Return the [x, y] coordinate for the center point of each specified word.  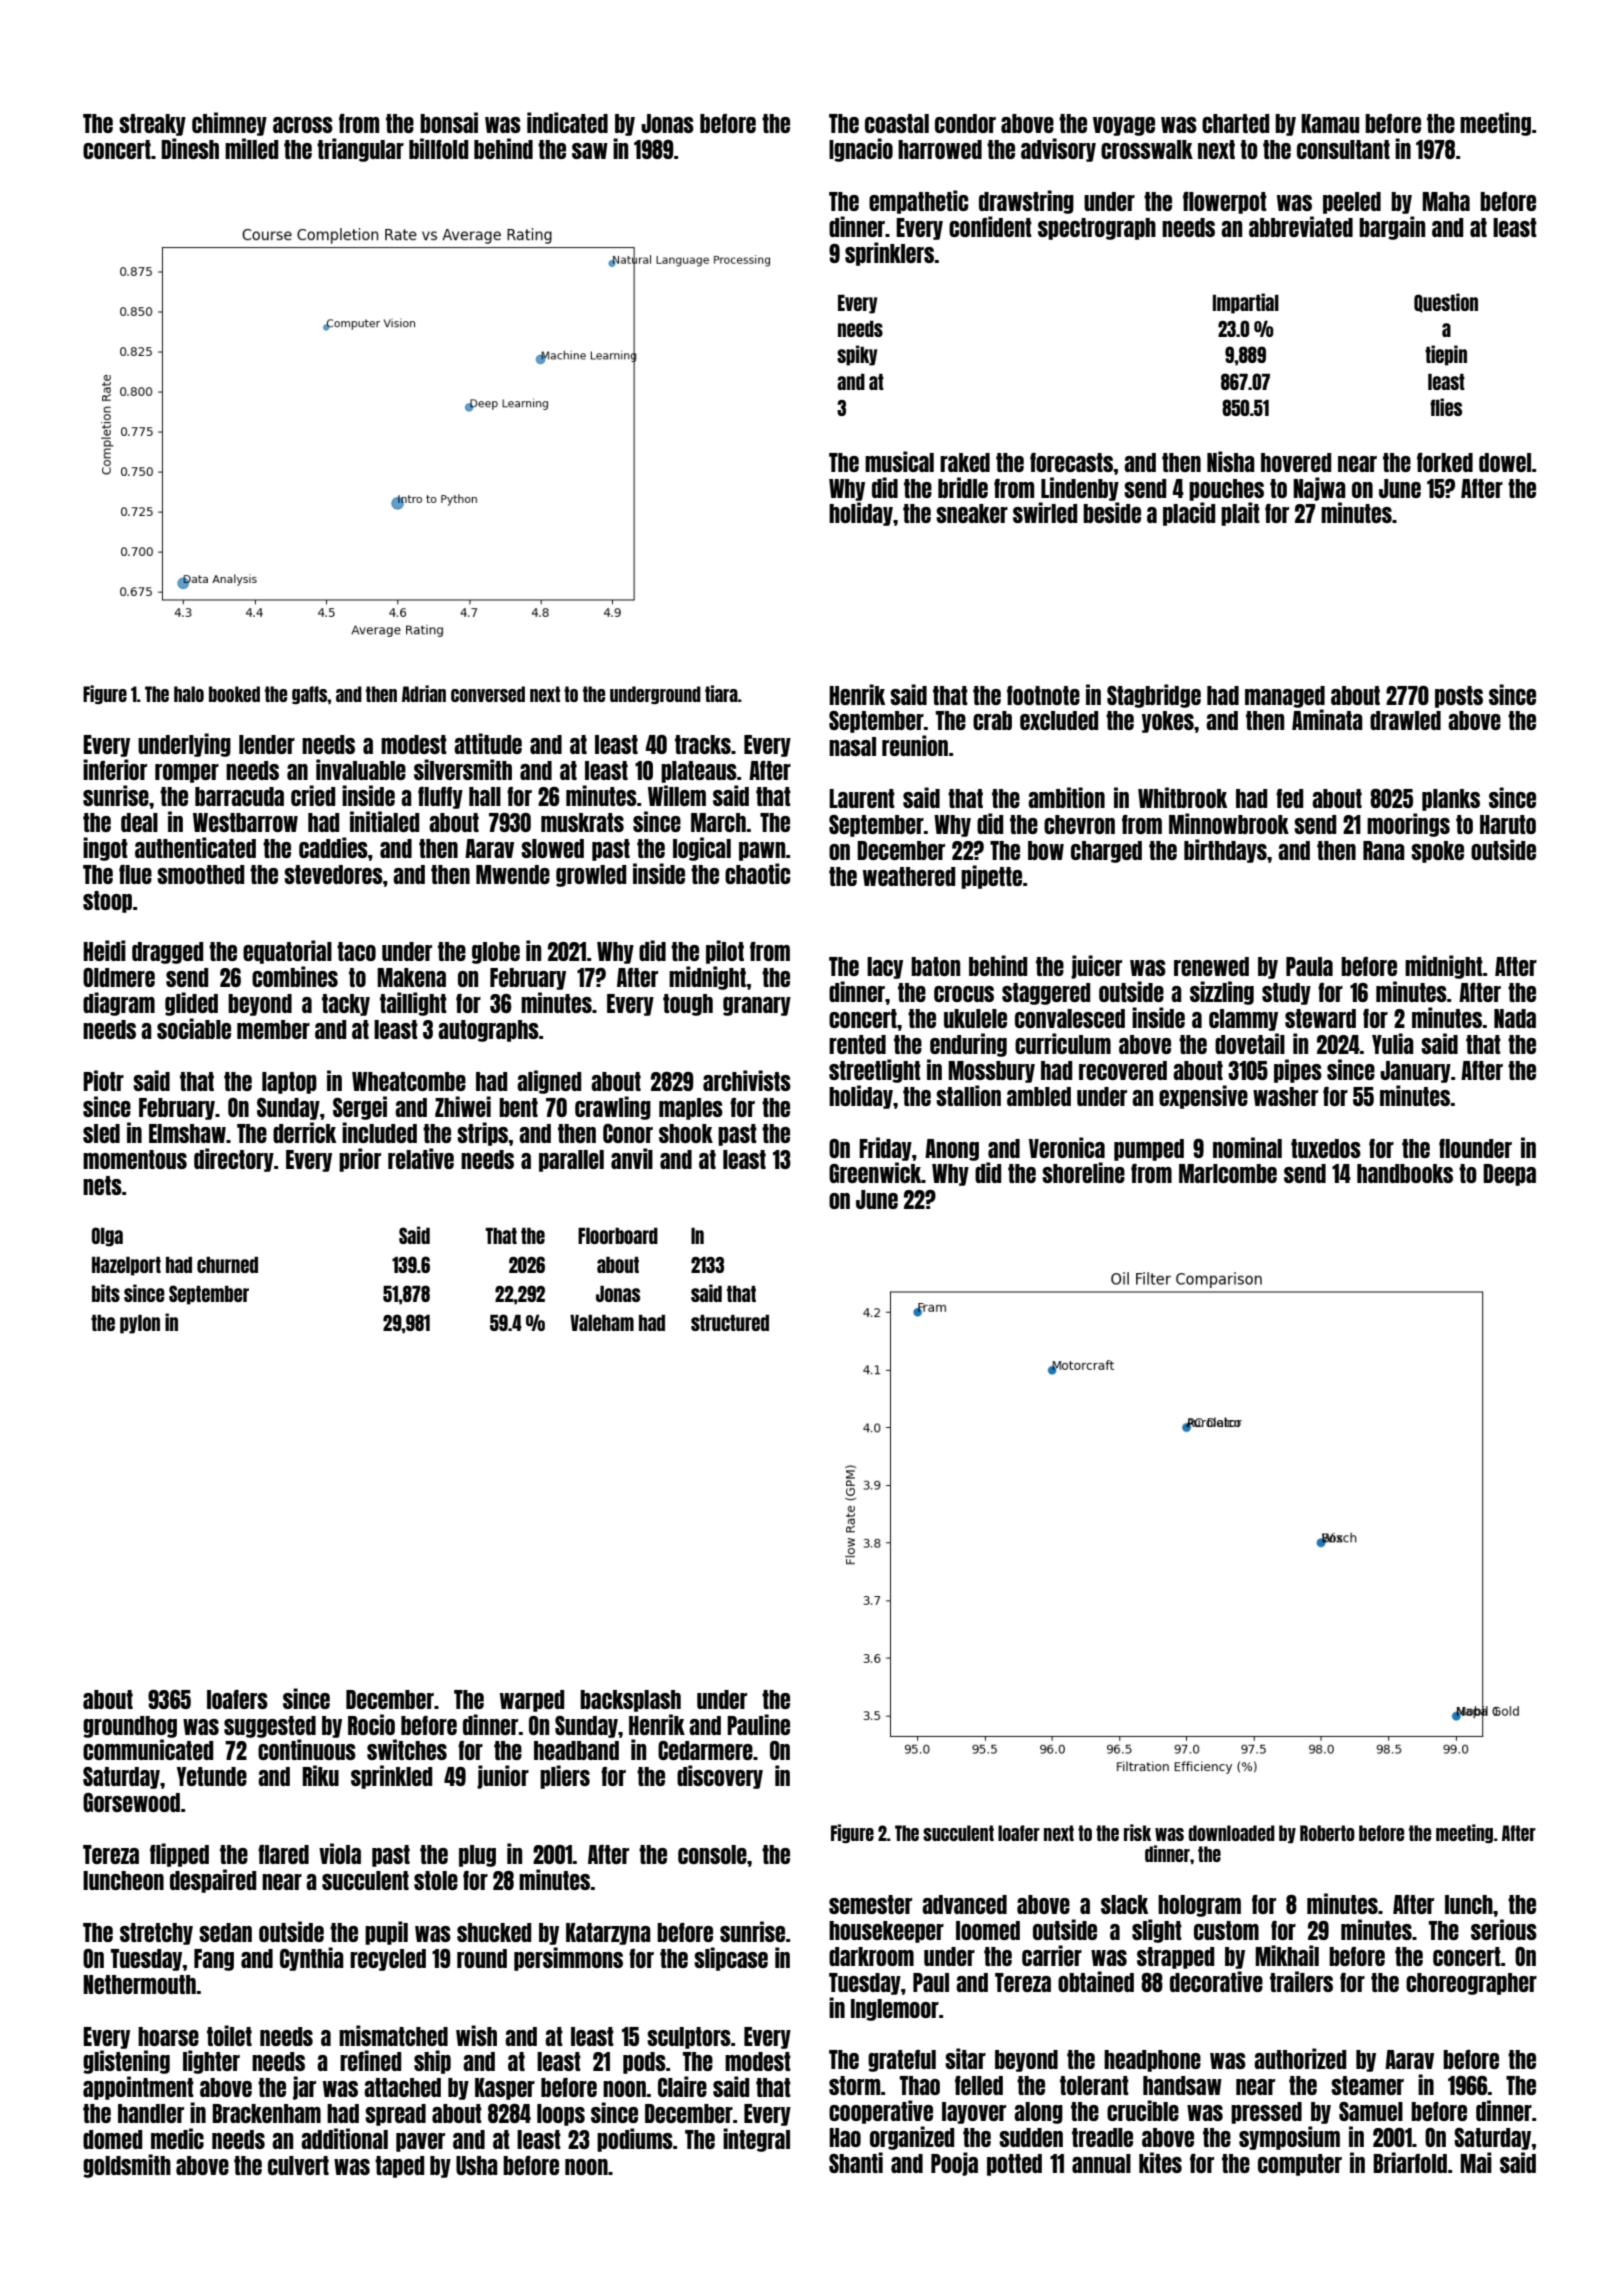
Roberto [1327, 1833]
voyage [1124, 126]
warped [532, 1701]
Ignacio [861, 150]
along [1038, 2113]
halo [189, 694]
